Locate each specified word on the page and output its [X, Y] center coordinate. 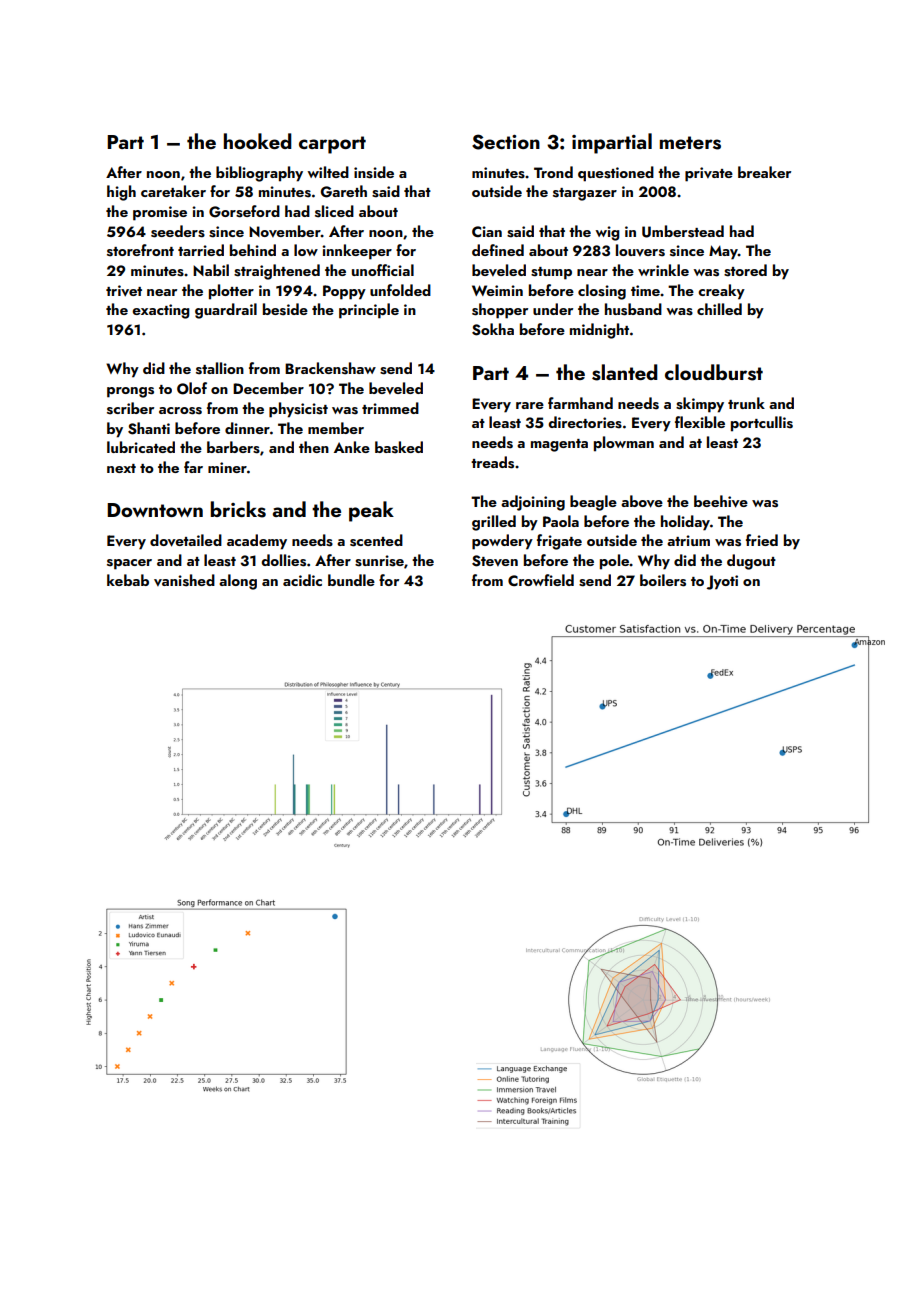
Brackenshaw [330, 368]
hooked [258, 141]
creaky [721, 292]
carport [332, 145]
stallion [220, 368]
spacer [129, 564]
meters [690, 143]
